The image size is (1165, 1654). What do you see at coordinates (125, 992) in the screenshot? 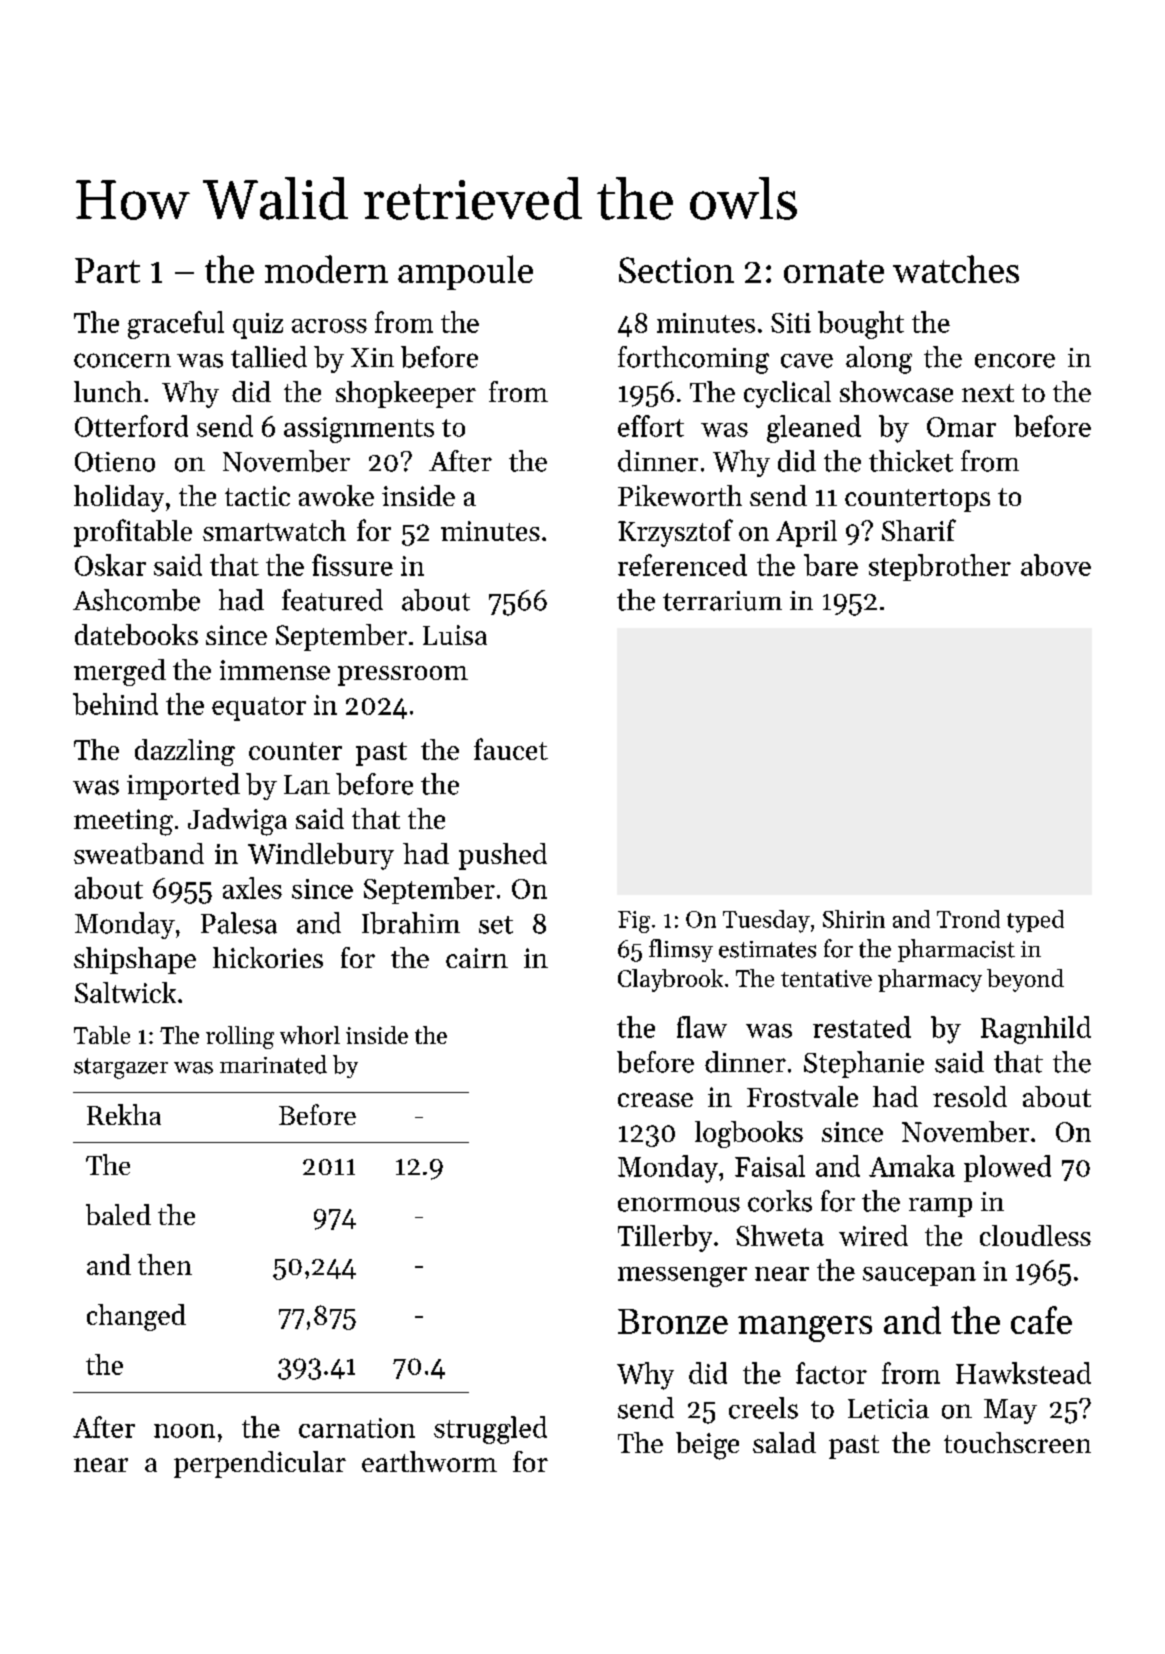
I see `Saltwick` at bounding box center [125, 992].
